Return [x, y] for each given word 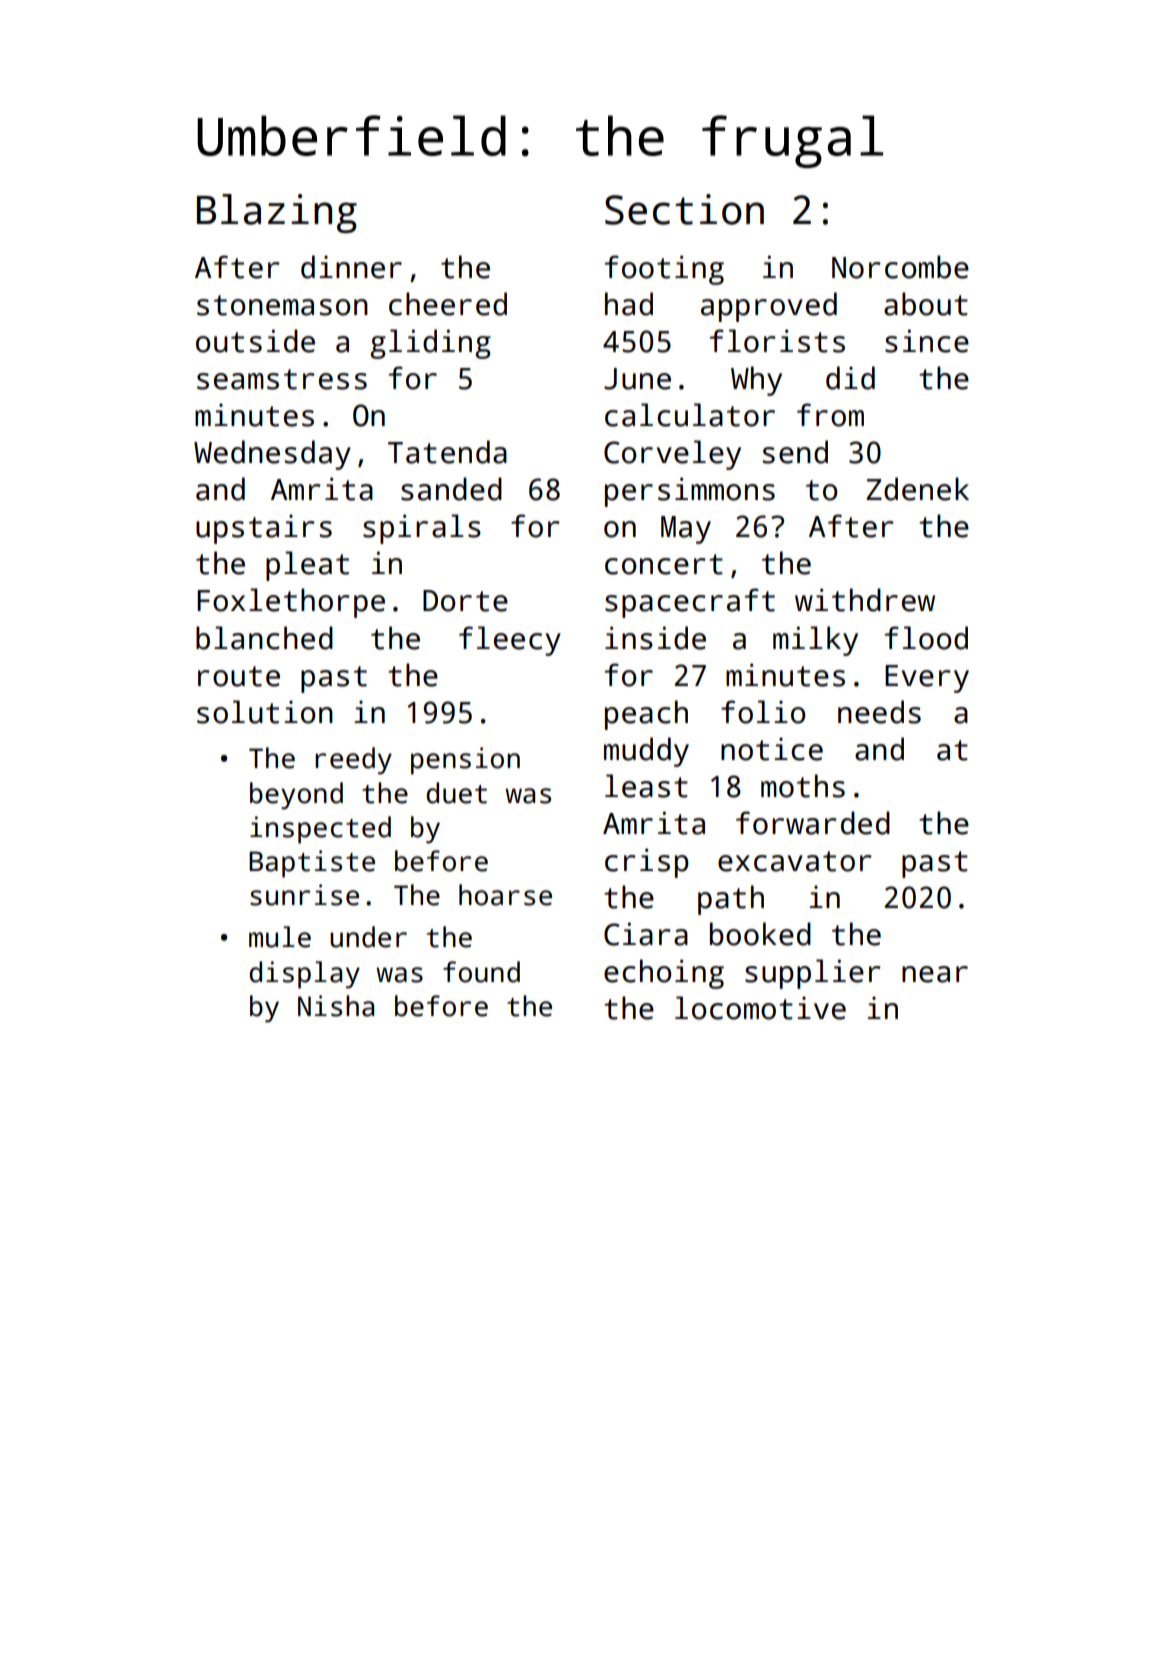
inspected [320, 830]
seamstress [282, 379]
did [850, 378]
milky [815, 641]
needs [879, 712]
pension [465, 761]
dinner [351, 267]
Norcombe [900, 267]
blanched [264, 638]
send [795, 452]
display [304, 975]
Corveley [672, 455]
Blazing [277, 213]
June [637, 379]
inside [655, 638]
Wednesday [272, 455]
